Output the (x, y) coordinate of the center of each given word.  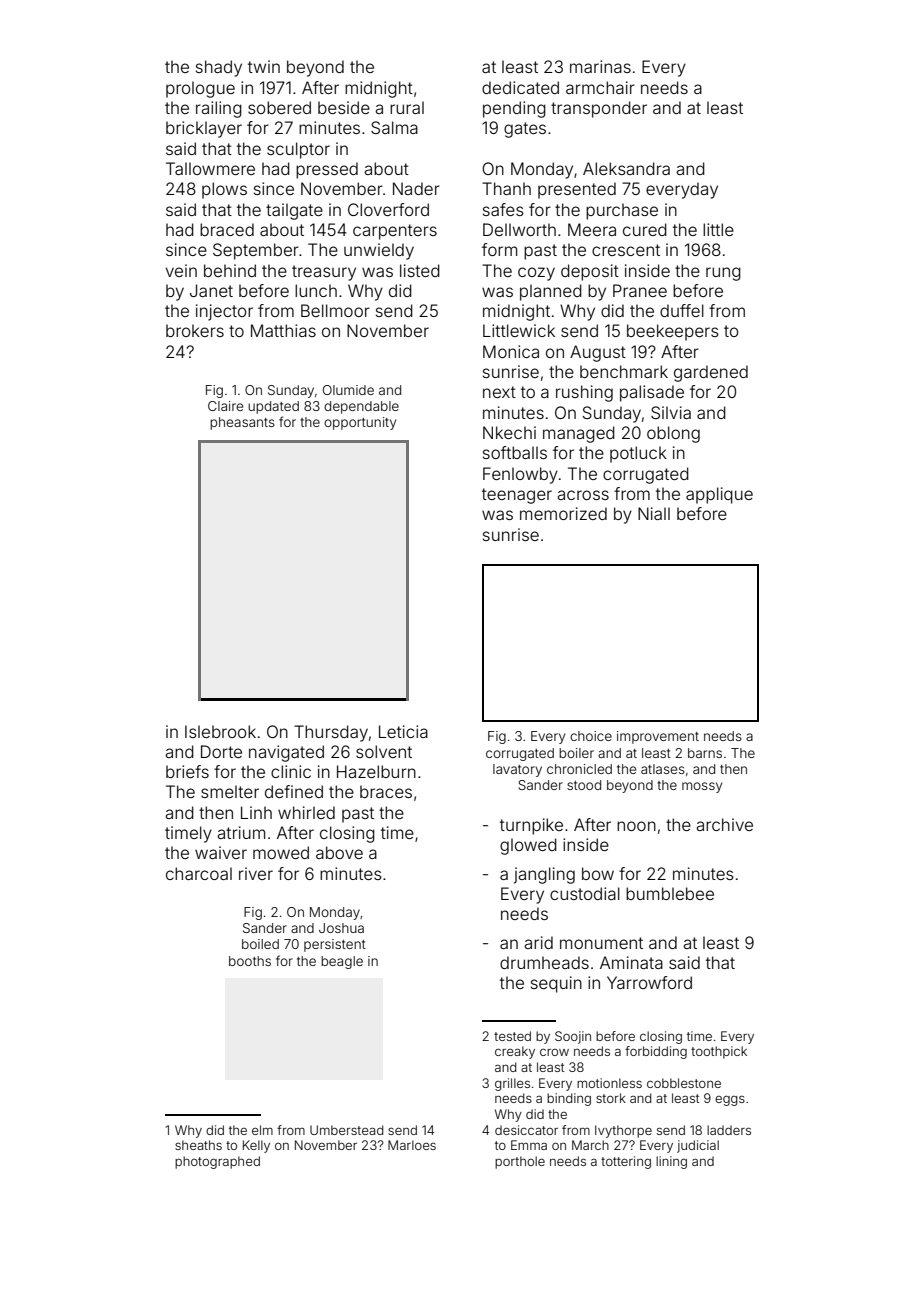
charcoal (199, 873)
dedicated (520, 87)
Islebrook (220, 731)
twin (264, 66)
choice (591, 736)
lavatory (517, 770)
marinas (600, 66)
